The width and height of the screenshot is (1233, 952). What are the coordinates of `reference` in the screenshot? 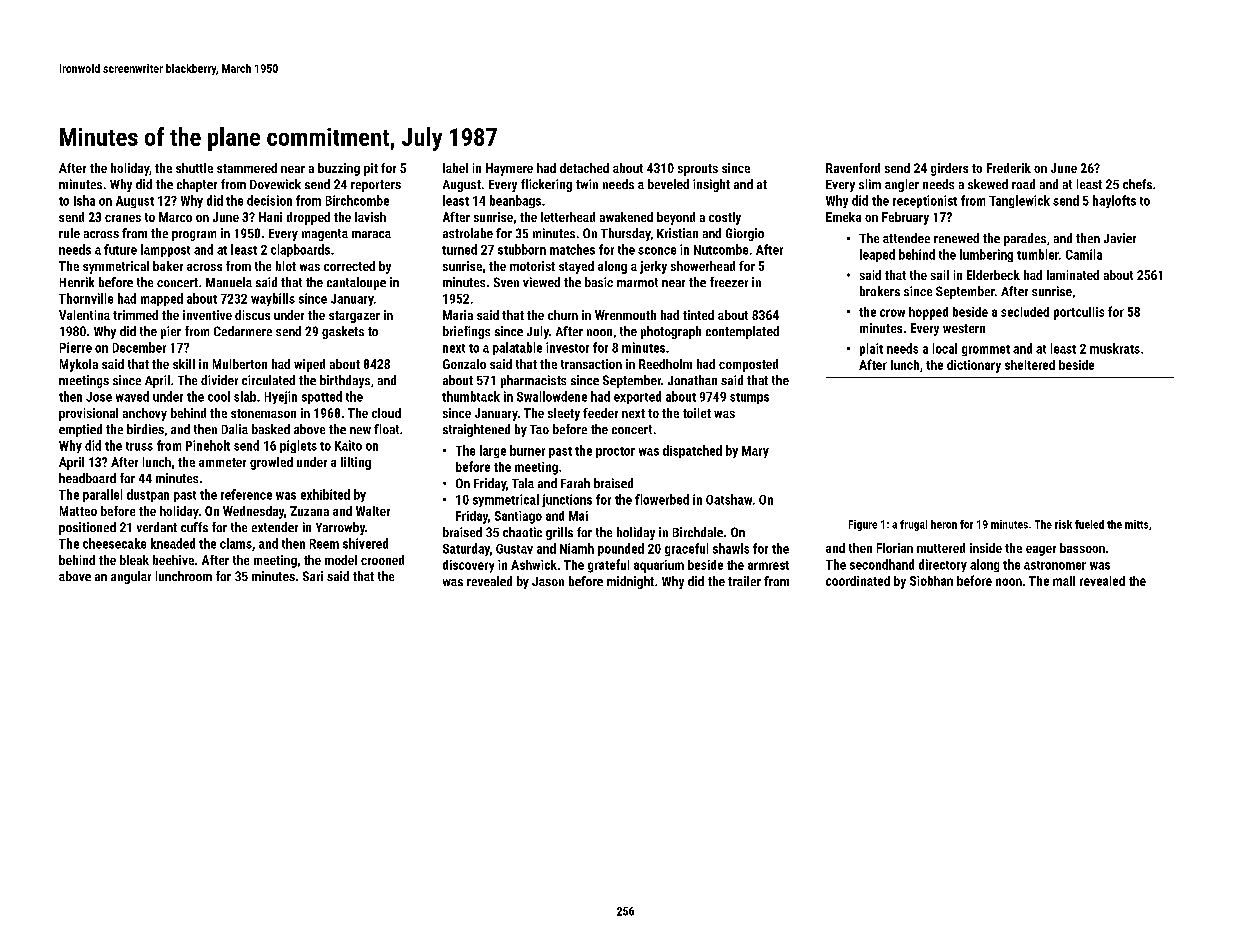 It's located at (246, 494).
